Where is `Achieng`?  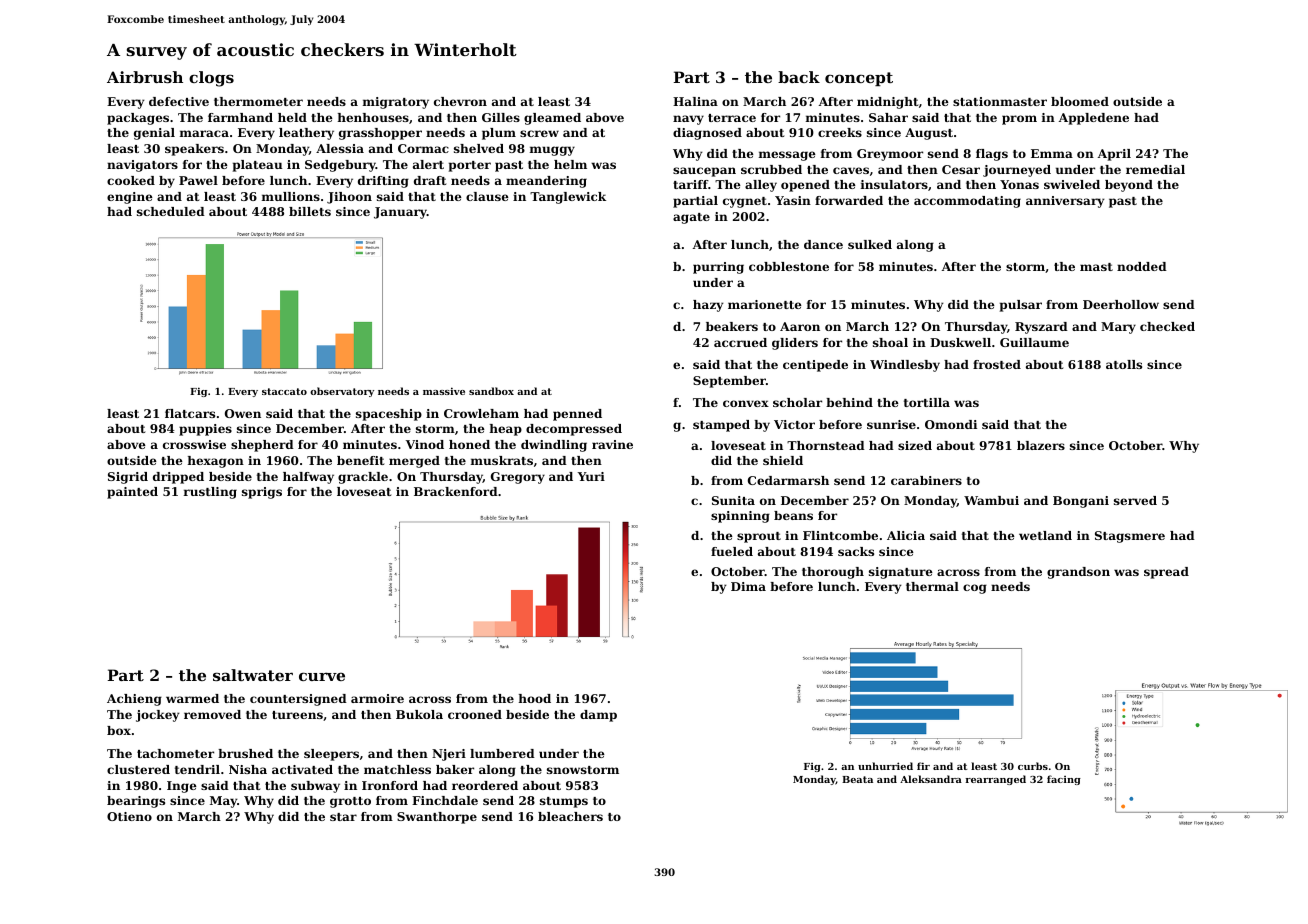
Achieng is located at coordinates (134, 700).
